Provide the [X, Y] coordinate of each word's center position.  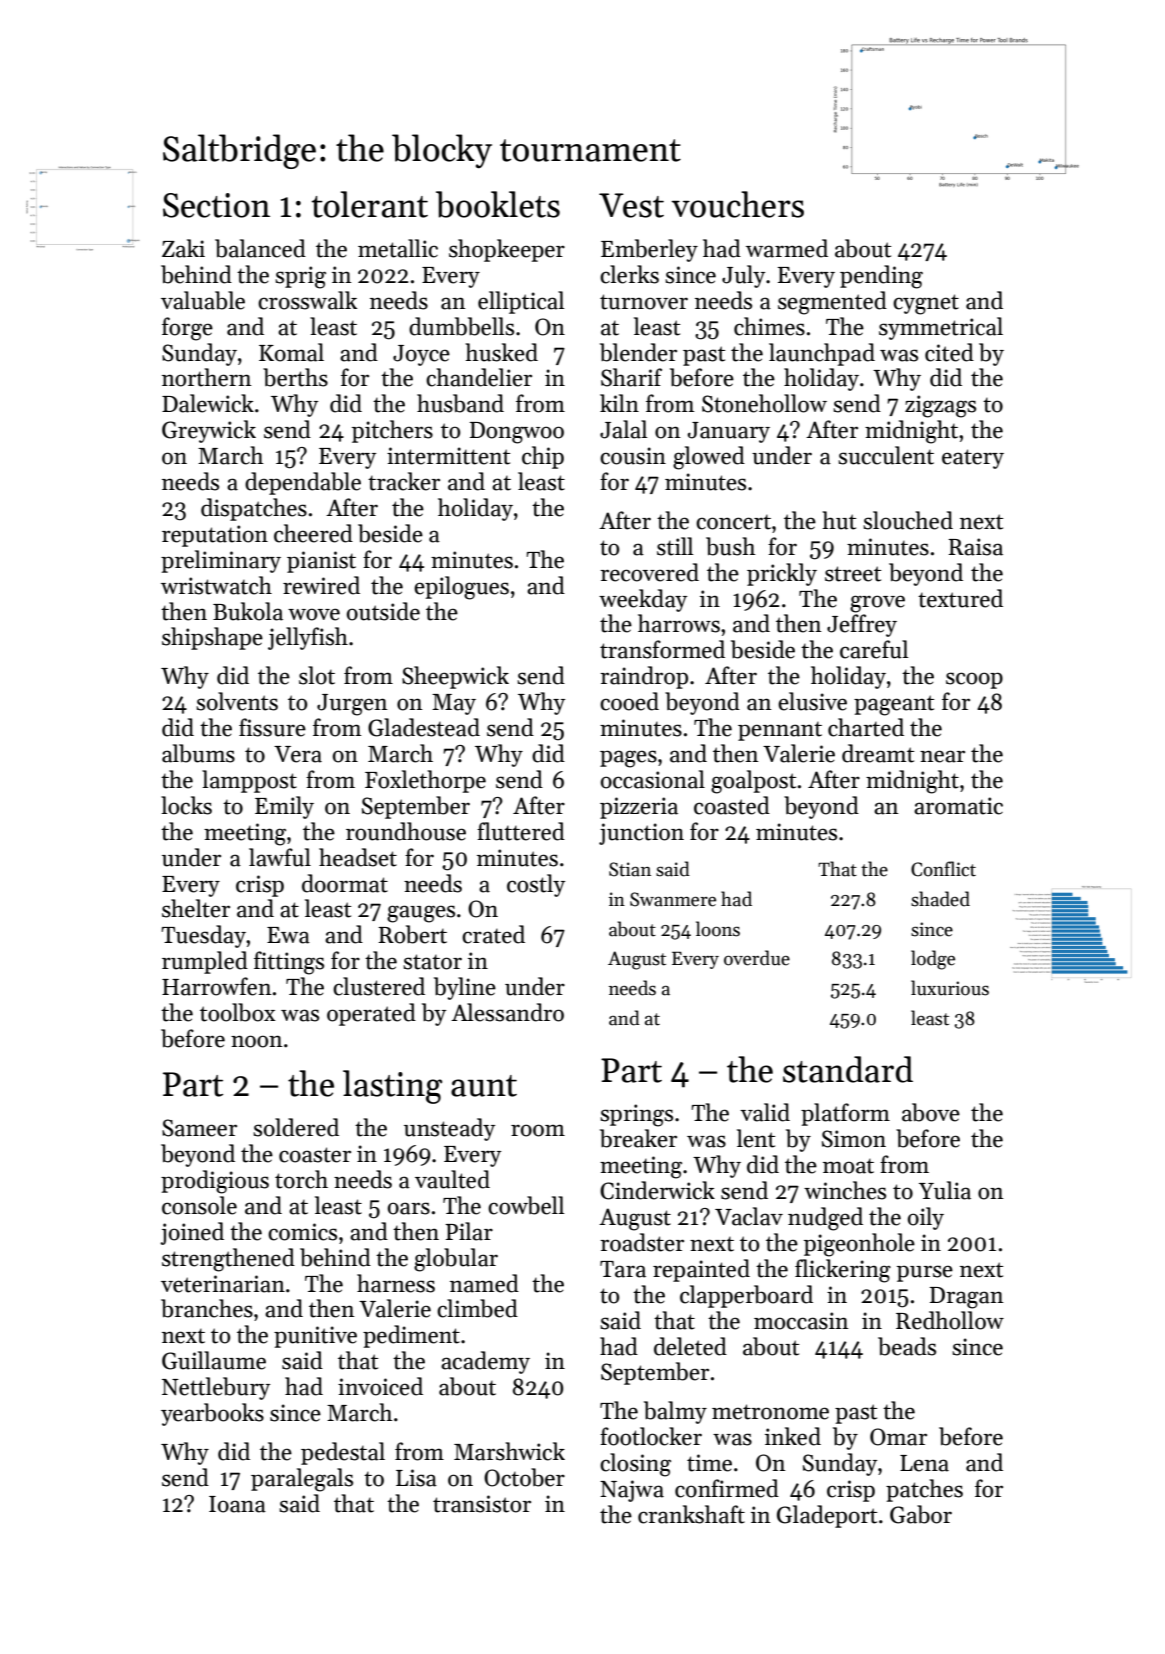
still [675, 546]
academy [485, 1362]
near [942, 756]
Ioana [237, 1504]
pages [628, 759]
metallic [398, 248]
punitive [315, 1337]
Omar [898, 1437]
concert [733, 522]
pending [881, 277]
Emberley [649, 250]
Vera [298, 754]
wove [314, 614]
